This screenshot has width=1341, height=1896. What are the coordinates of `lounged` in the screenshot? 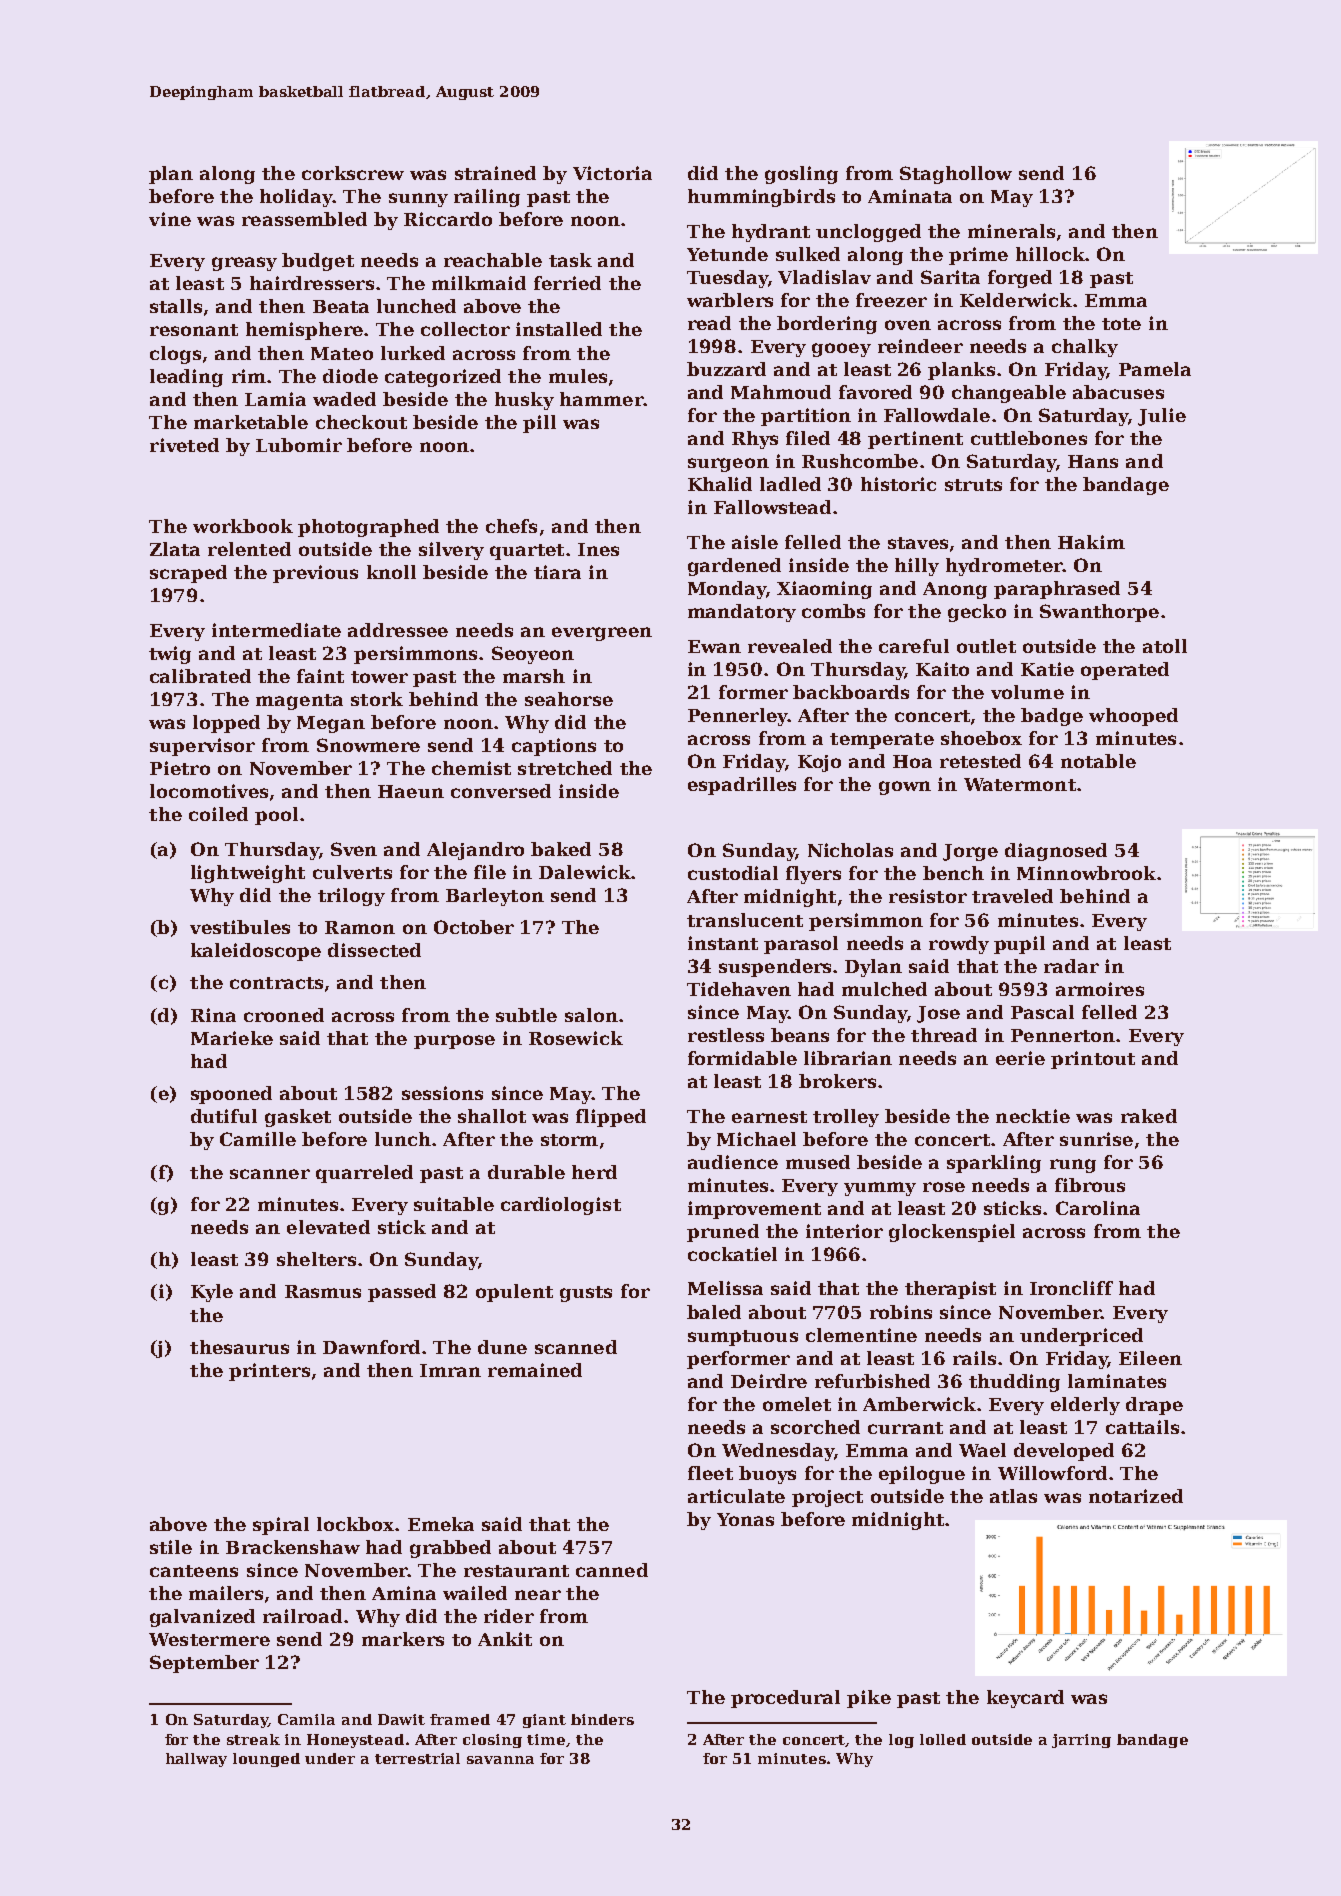 It's located at (266, 1760).
